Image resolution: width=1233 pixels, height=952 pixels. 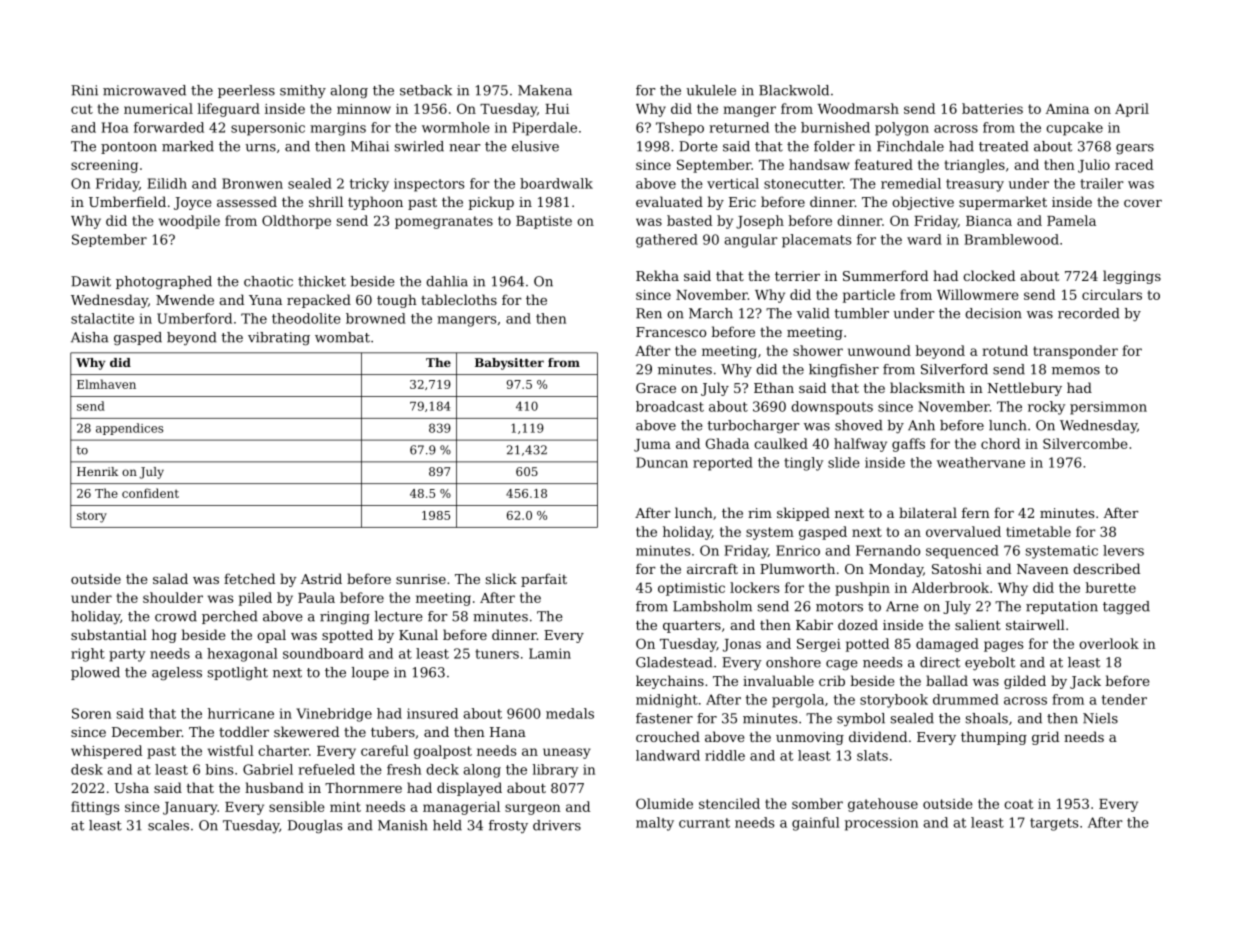 I want to click on lifeguard, so click(x=228, y=110).
